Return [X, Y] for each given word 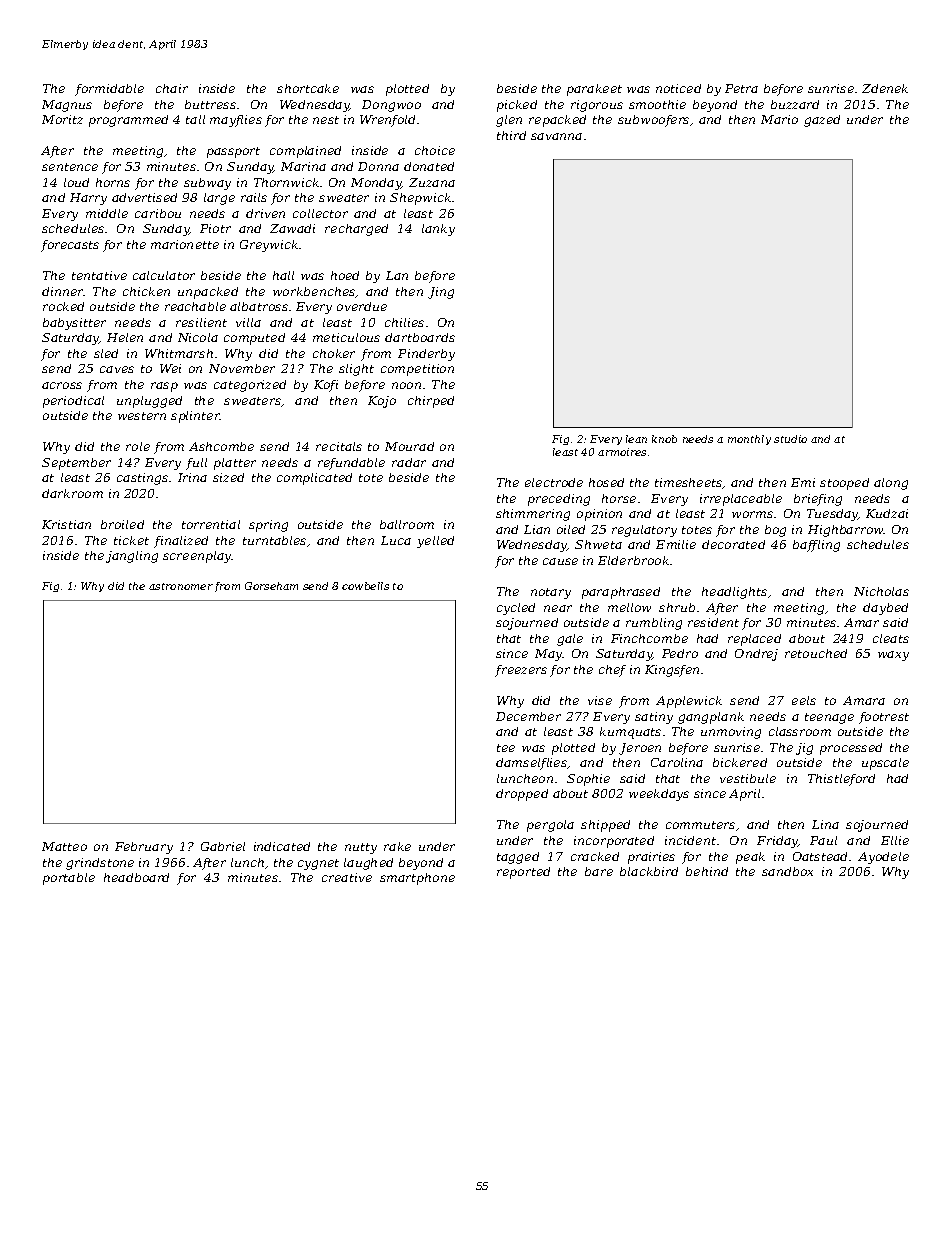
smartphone [417, 879]
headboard [136, 877]
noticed [678, 88]
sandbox [787, 871]
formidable [109, 90]
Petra [741, 88]
